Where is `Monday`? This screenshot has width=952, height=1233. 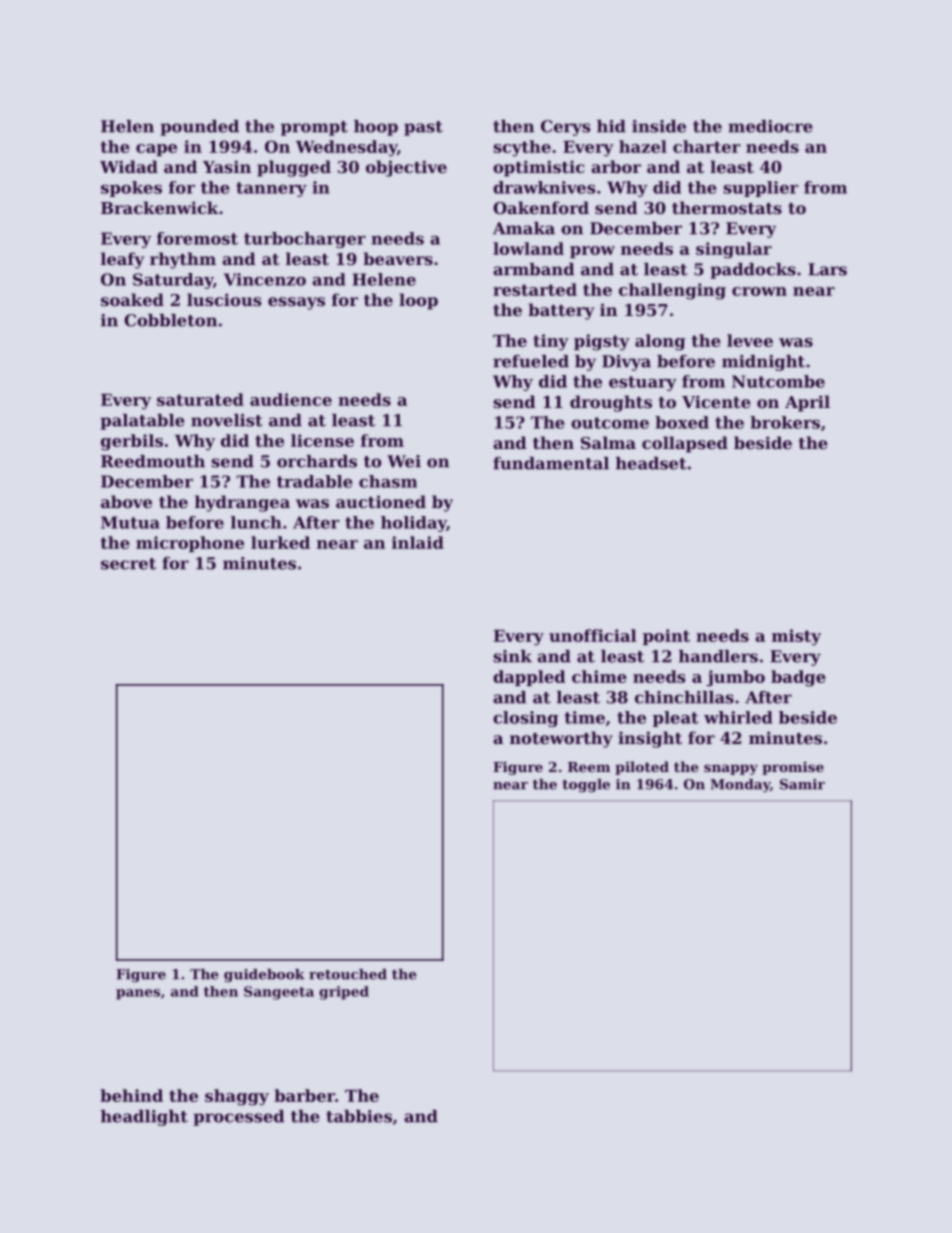 Monday is located at coordinates (740, 785).
